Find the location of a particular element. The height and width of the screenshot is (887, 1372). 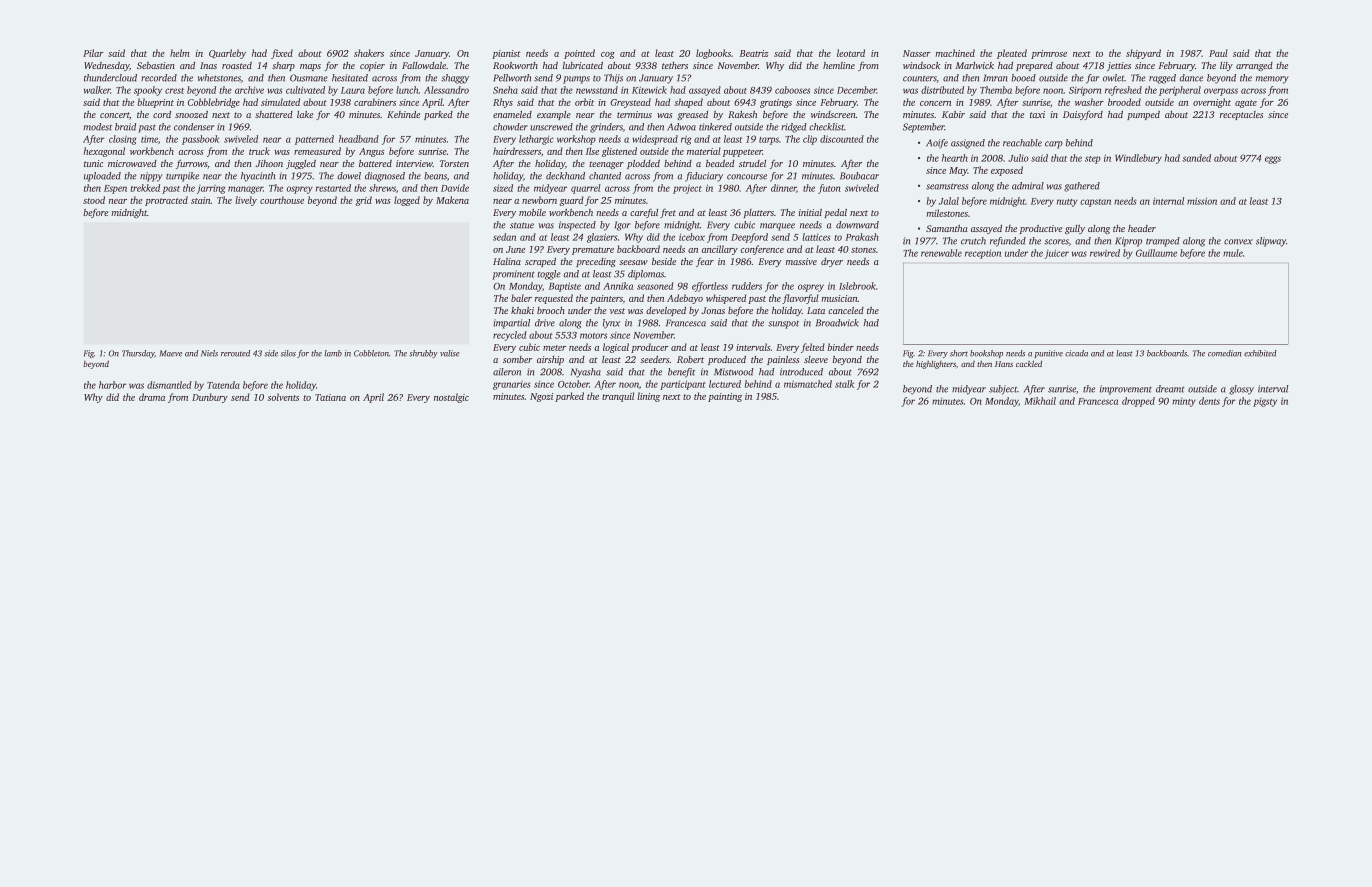

Jonas is located at coordinates (713, 310).
